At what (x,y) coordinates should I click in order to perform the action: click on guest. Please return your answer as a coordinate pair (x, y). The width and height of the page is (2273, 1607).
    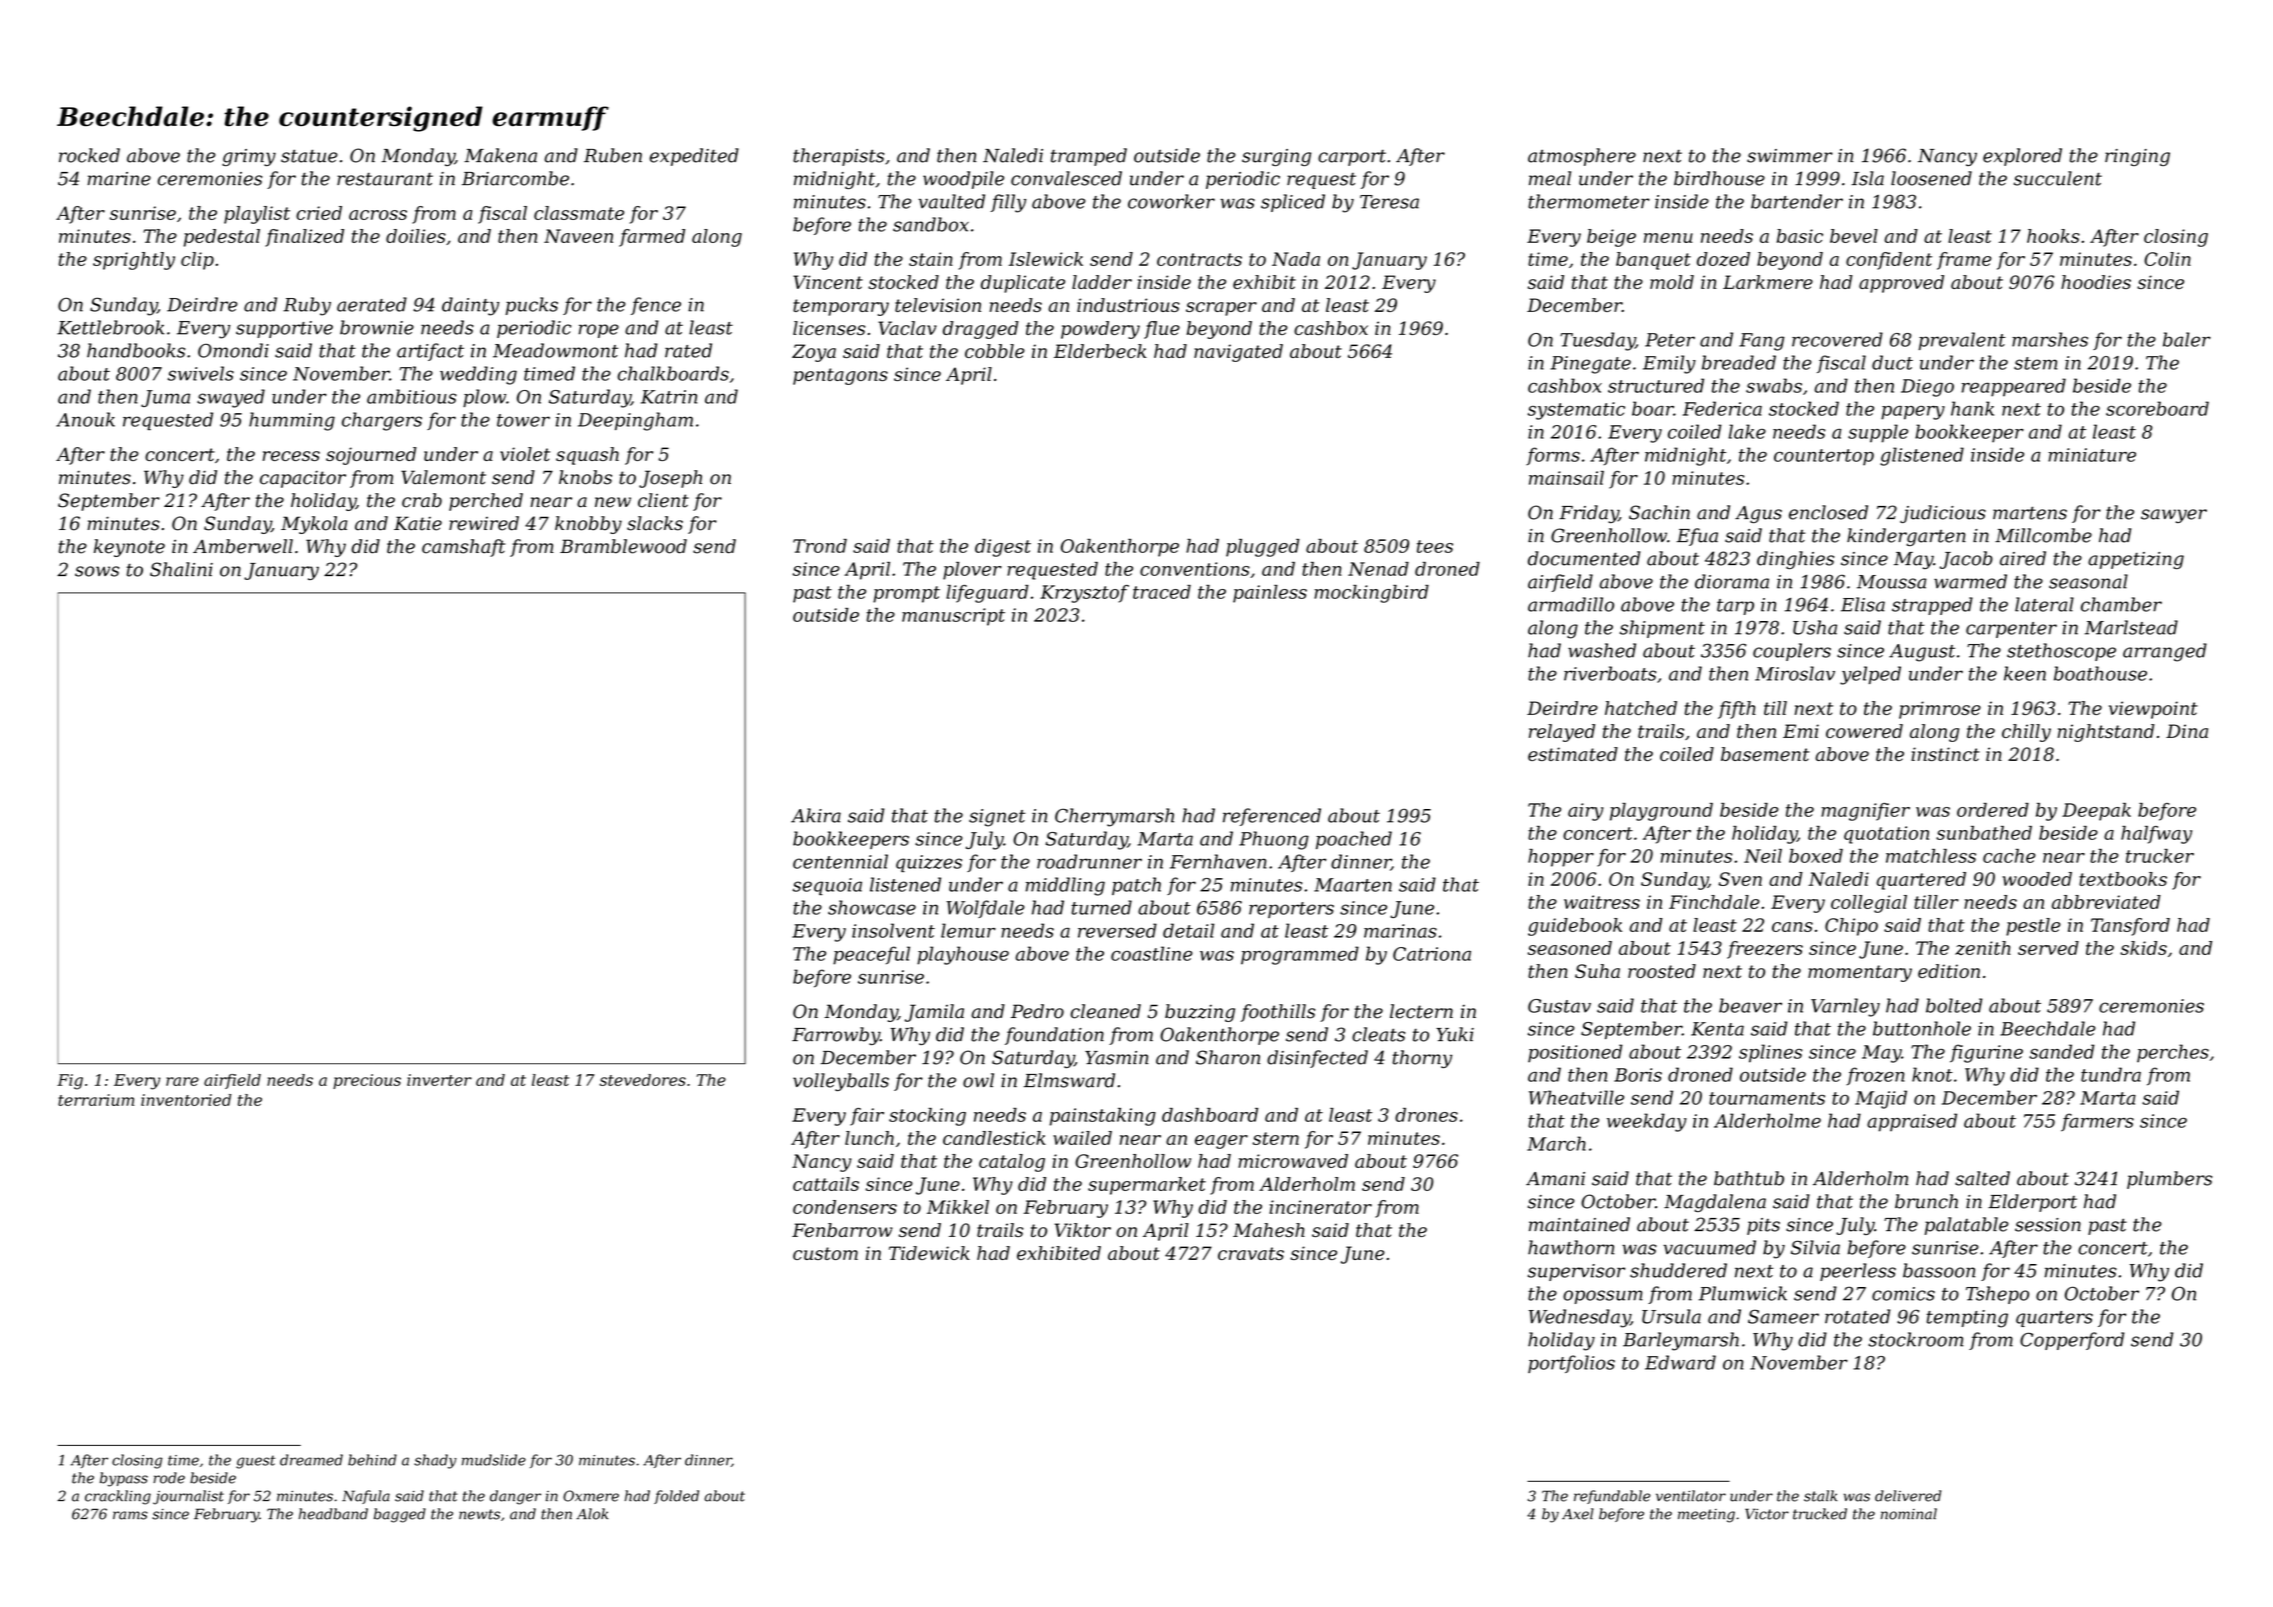
    Looking at the image, I should click on (255, 1462).
